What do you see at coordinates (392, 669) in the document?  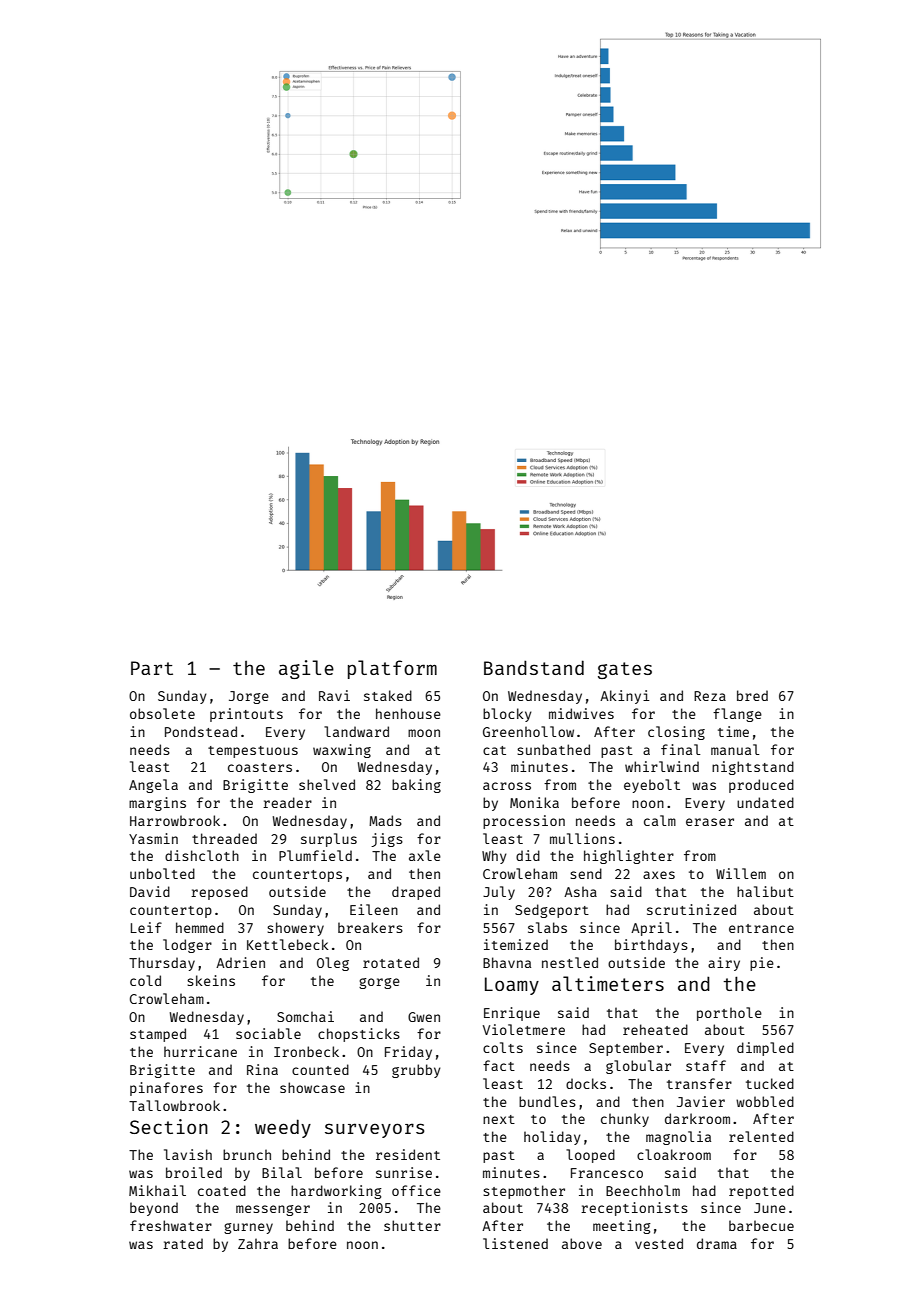 I see `platform` at bounding box center [392, 669].
